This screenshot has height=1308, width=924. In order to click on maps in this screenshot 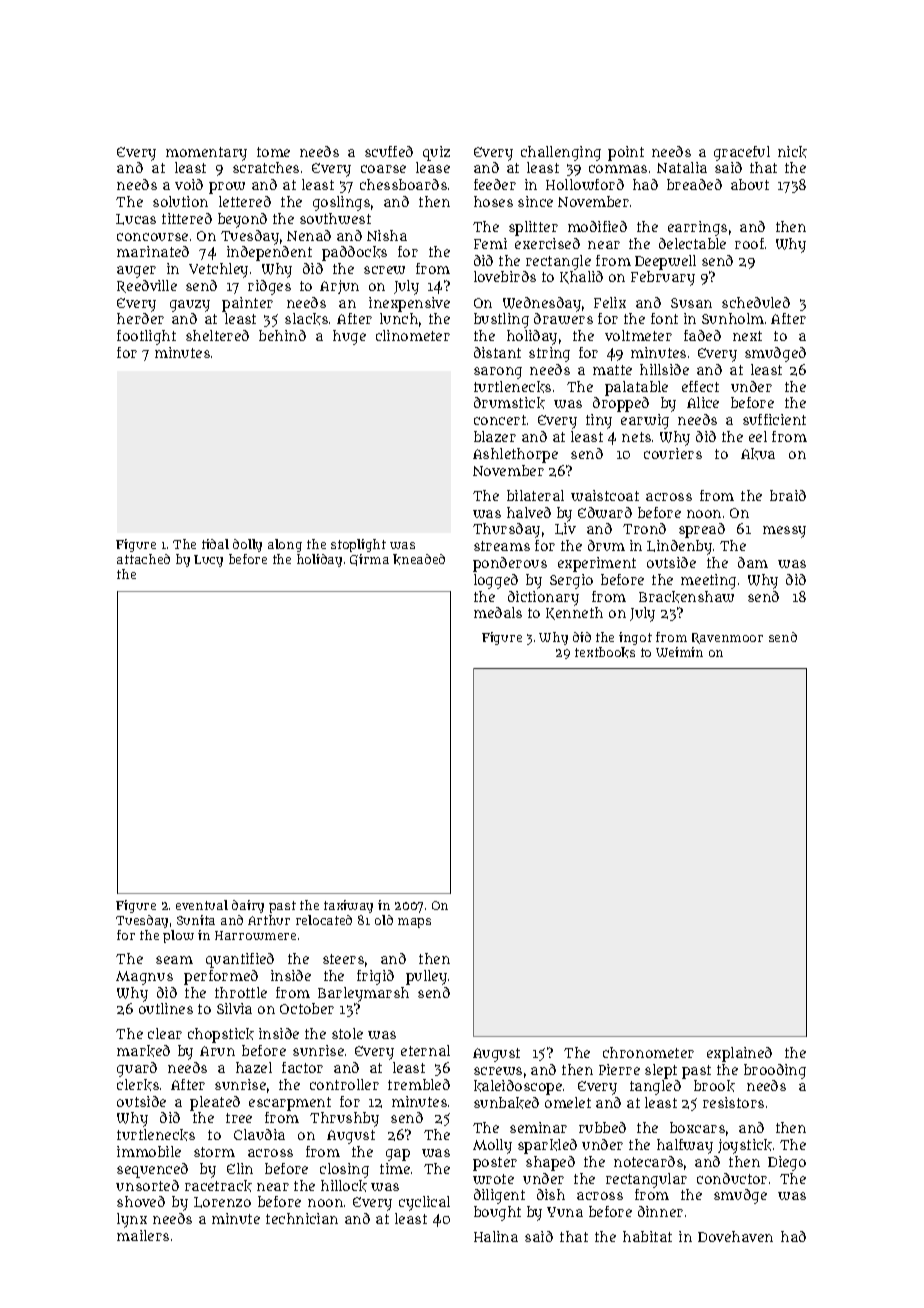, I will do `click(414, 923)`.
